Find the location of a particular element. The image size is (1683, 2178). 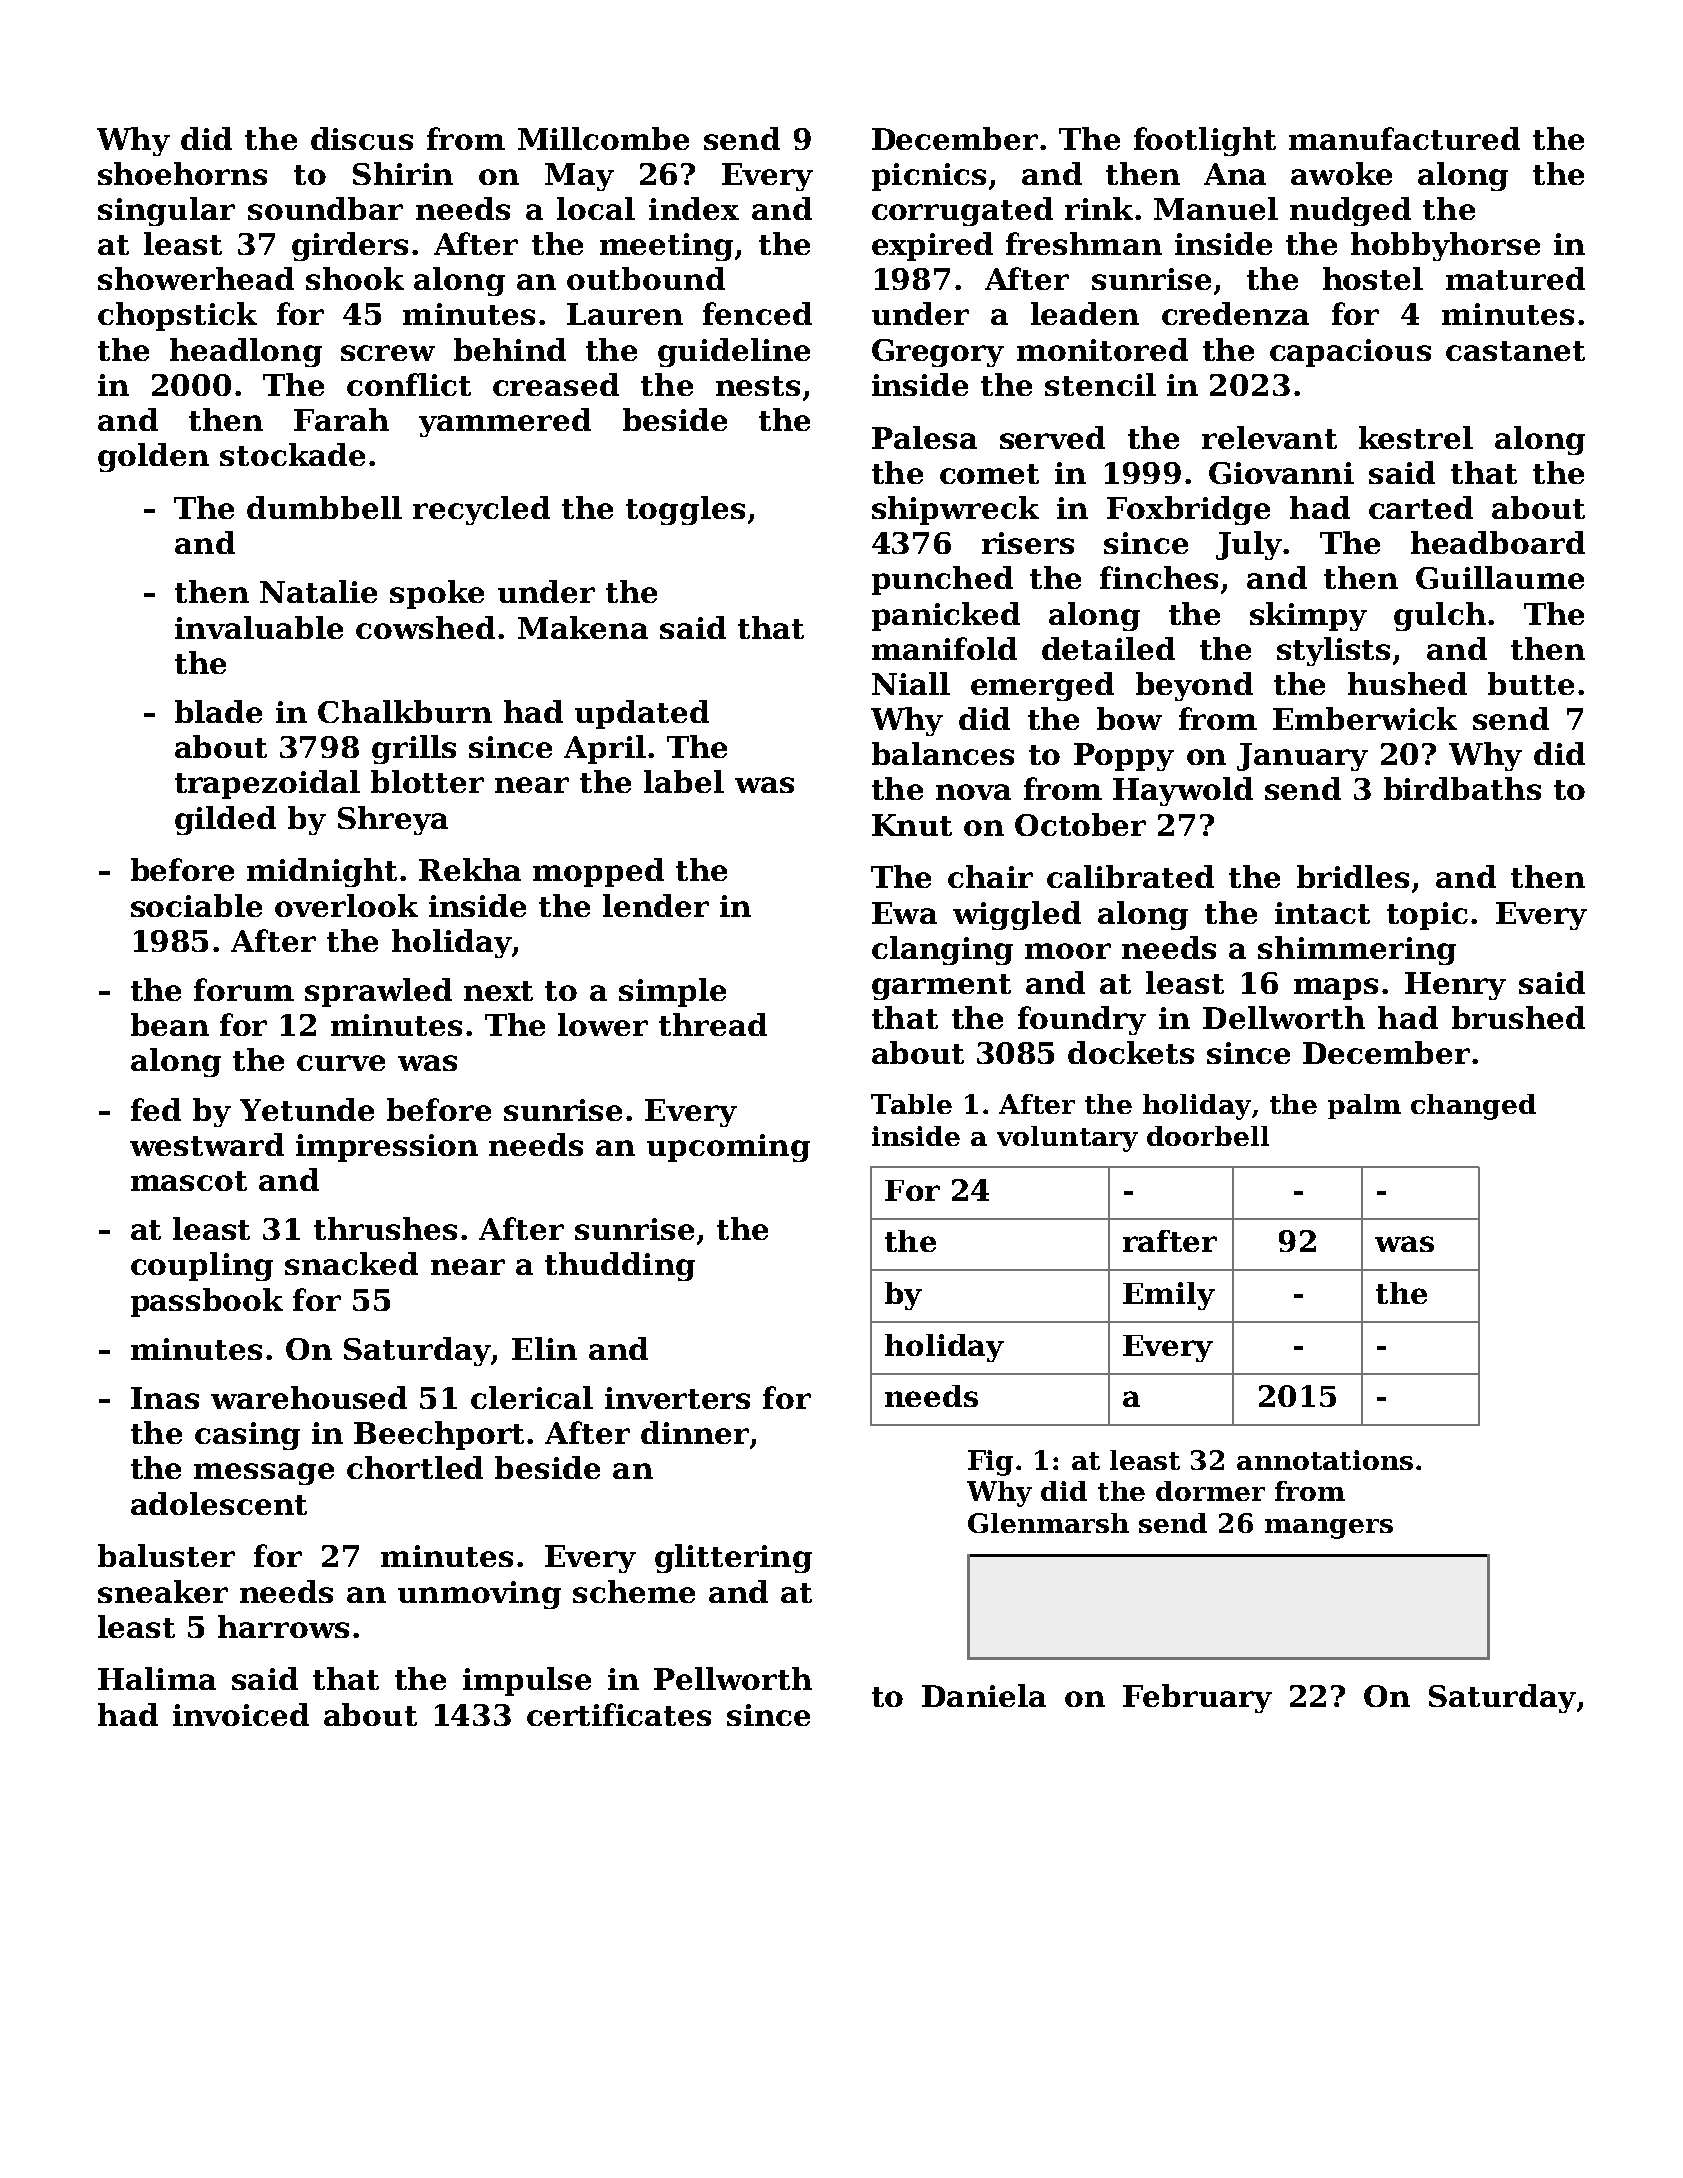

mangers is located at coordinates (1329, 1529).
